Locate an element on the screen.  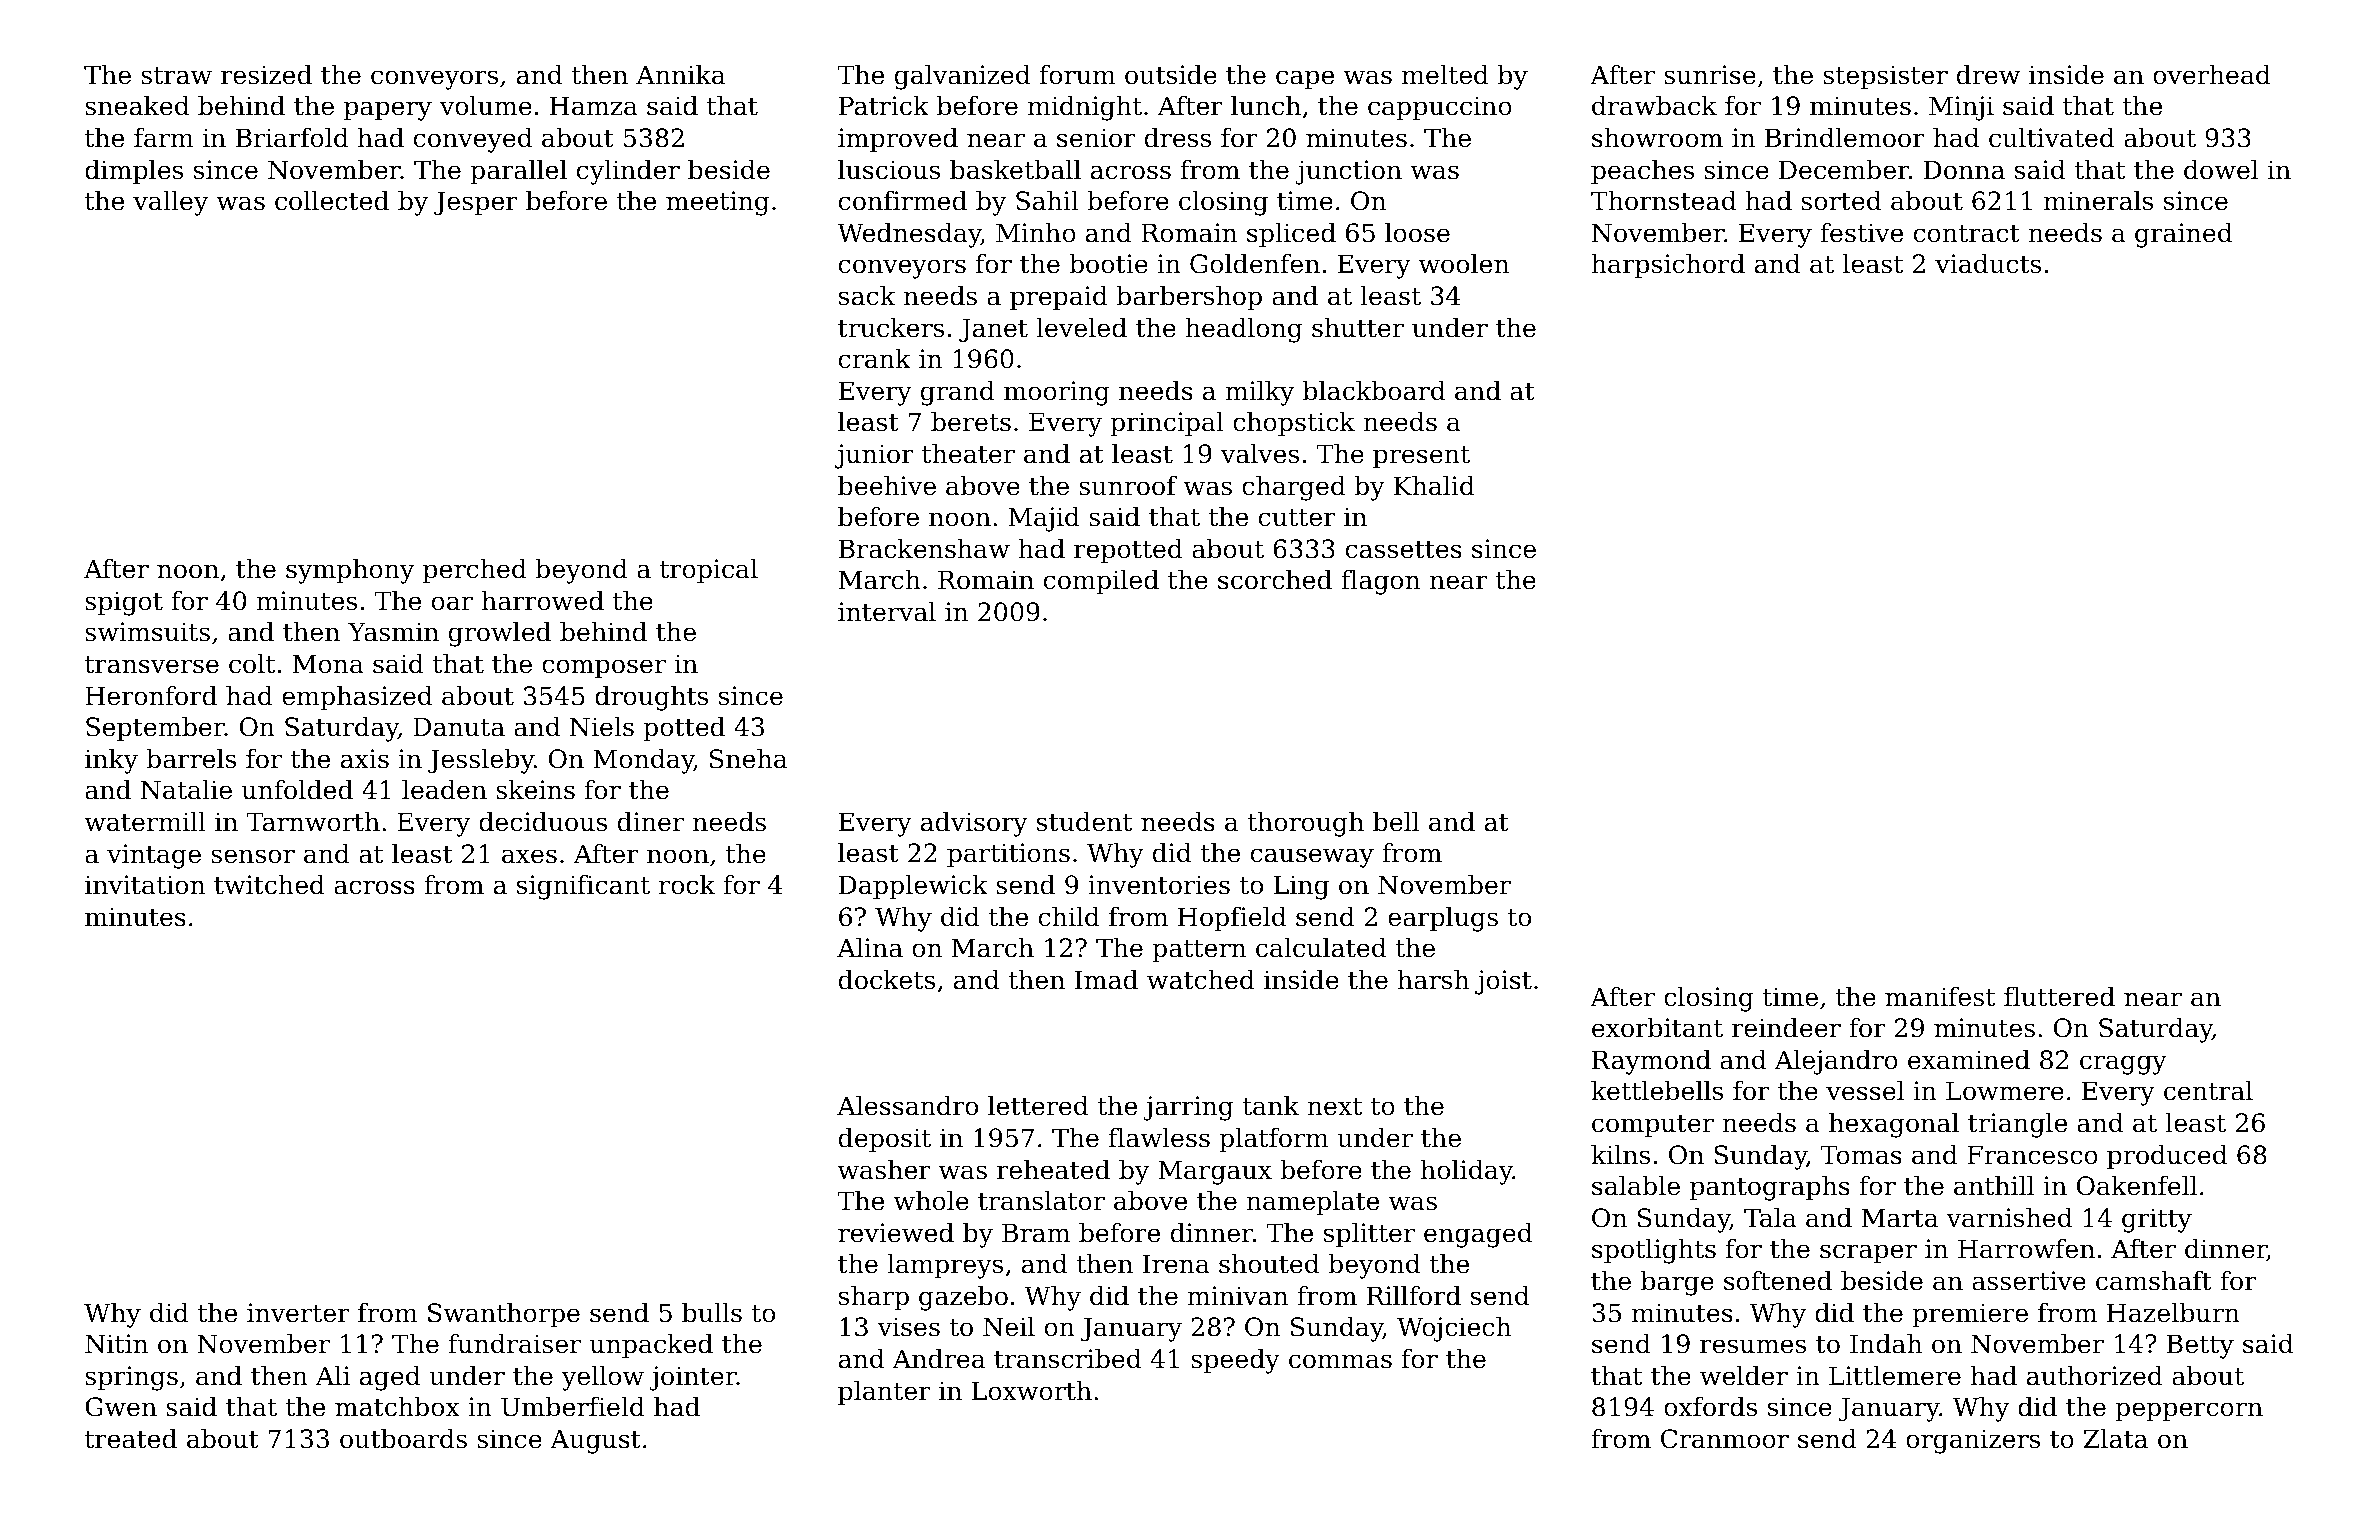
viaducts is located at coordinates (1988, 264).
